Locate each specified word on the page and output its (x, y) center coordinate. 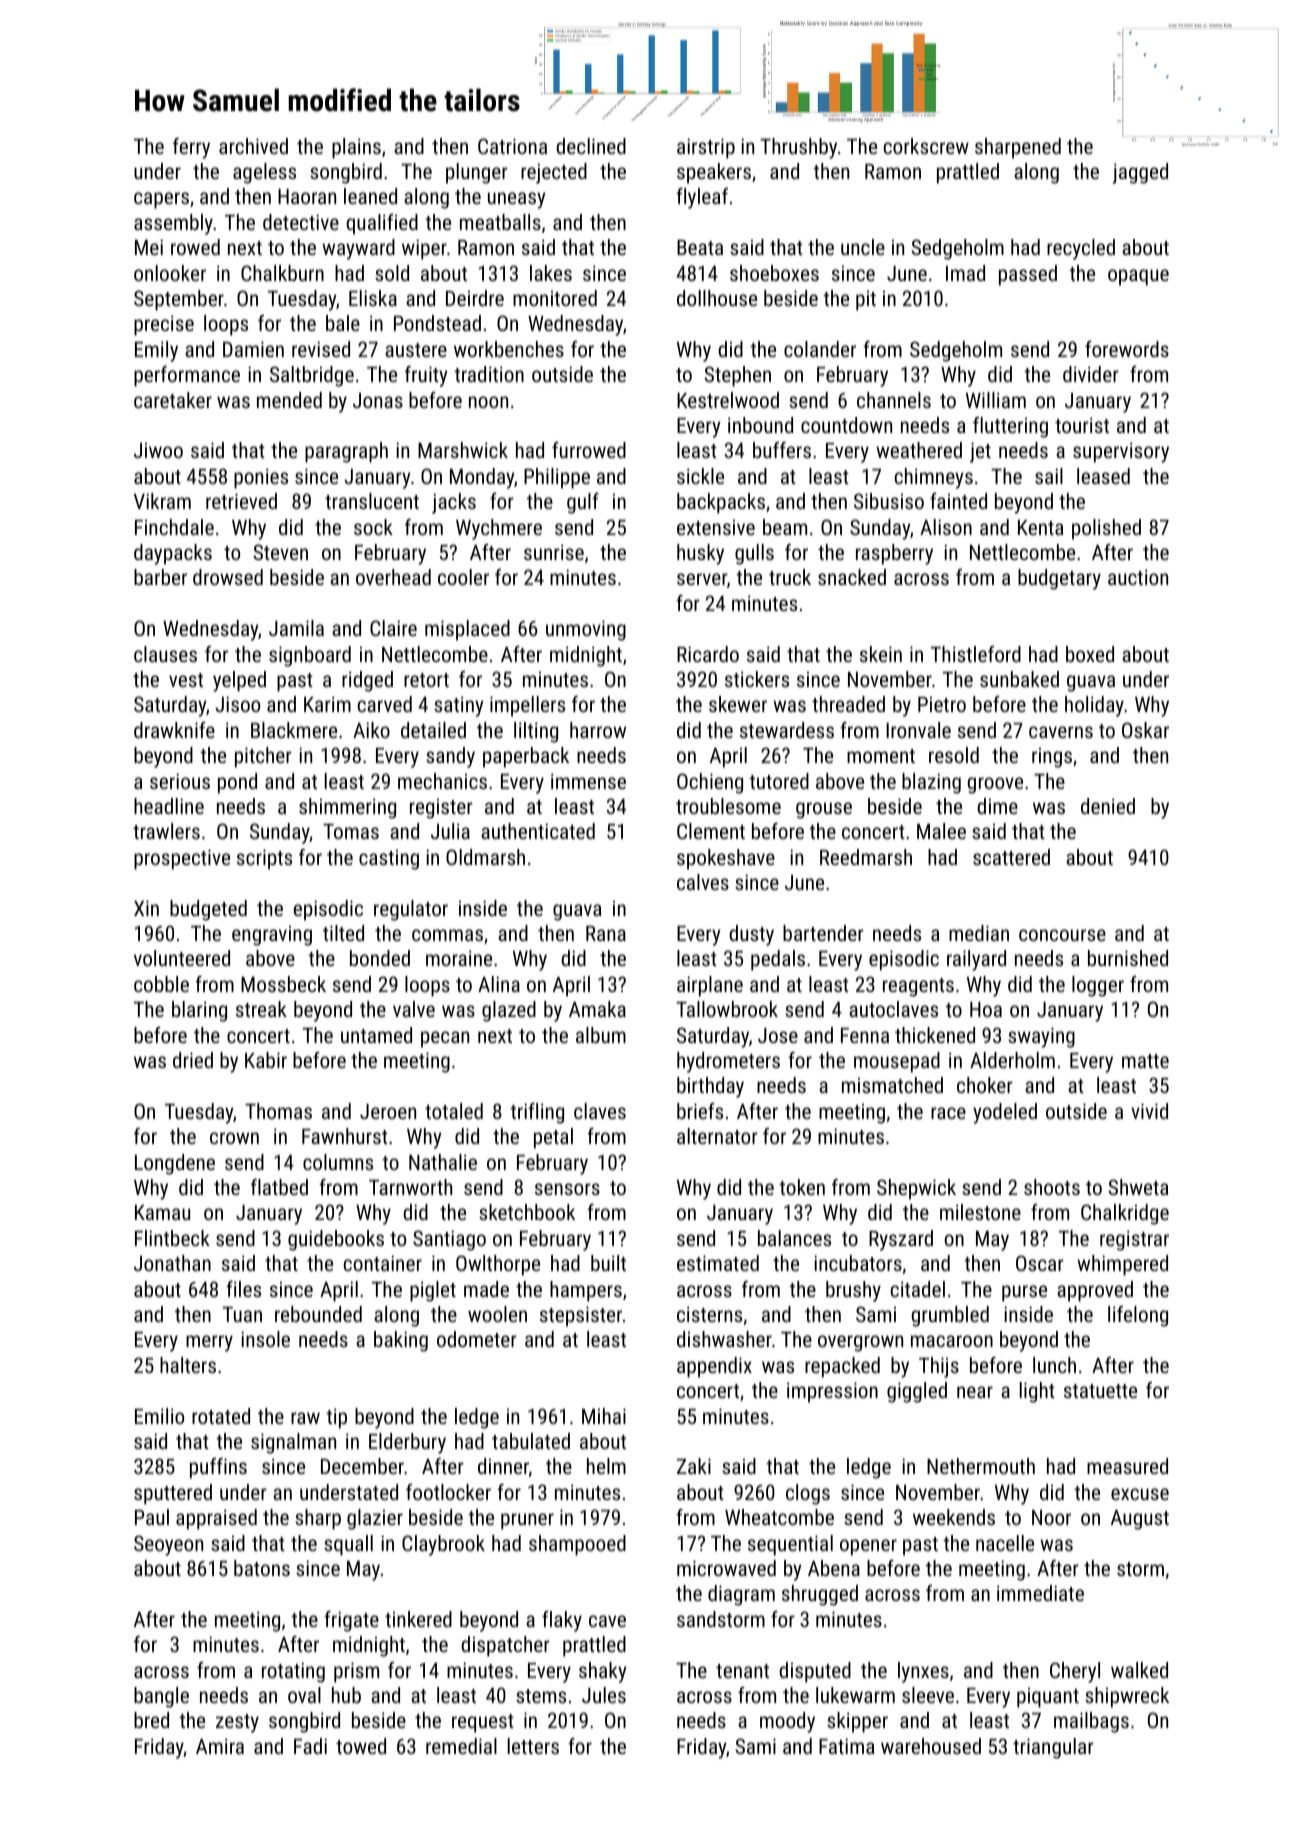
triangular (1053, 1748)
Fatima (846, 1746)
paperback (526, 757)
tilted (343, 933)
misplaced (467, 630)
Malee (941, 831)
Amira (220, 1746)
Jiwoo (158, 450)
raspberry (894, 554)
